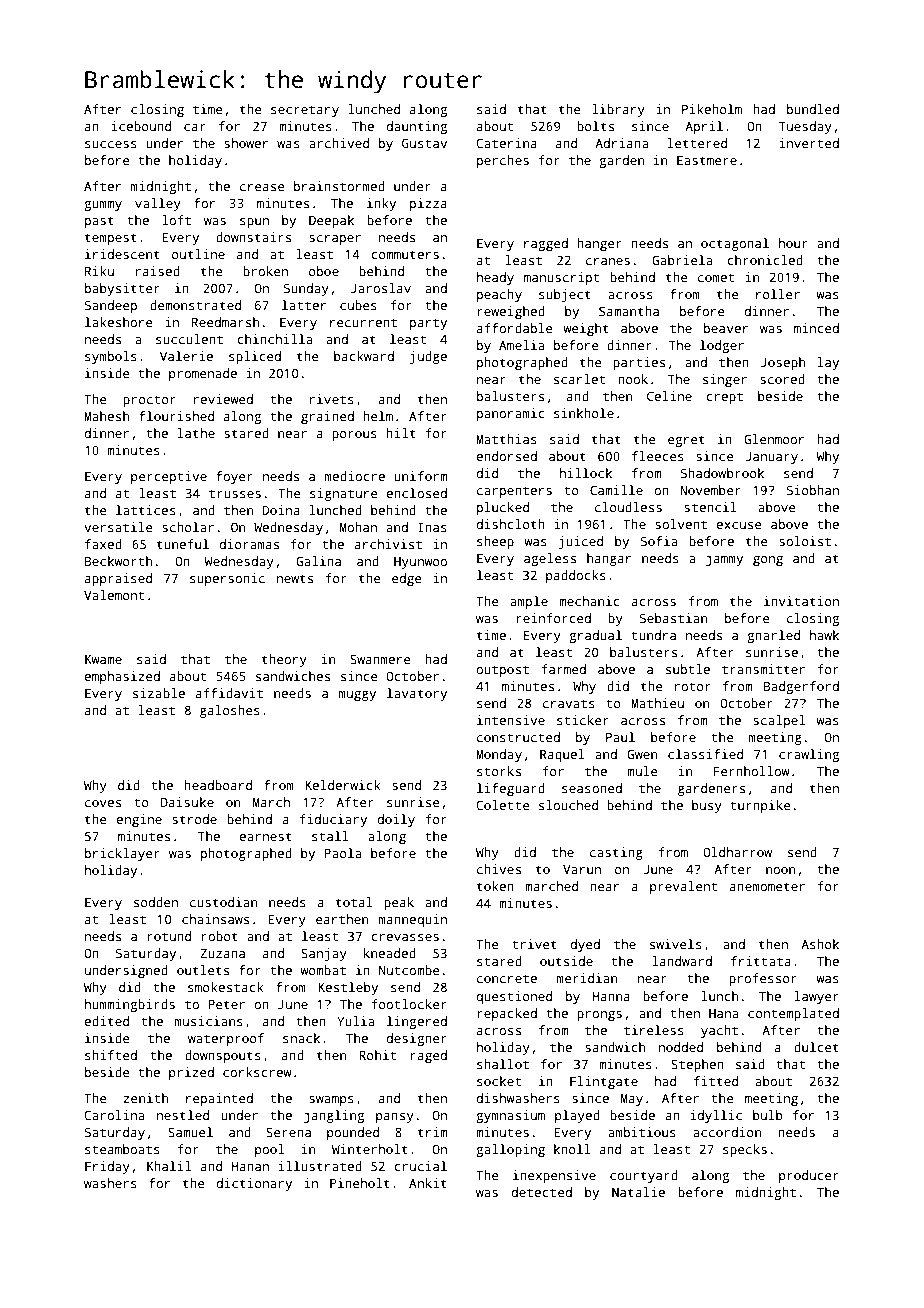  What do you see at coordinates (158, 204) in the image?
I see `valley` at bounding box center [158, 204].
